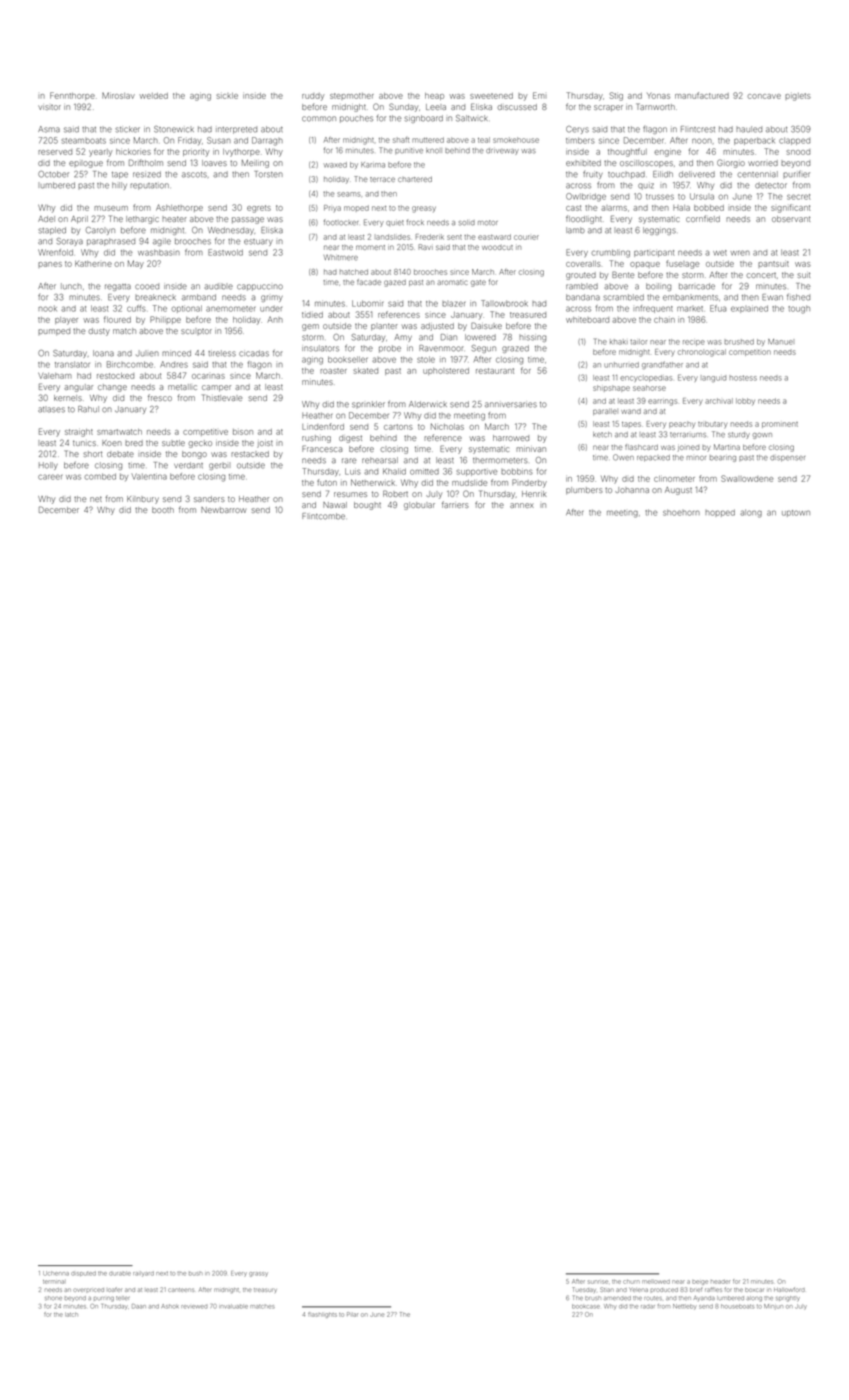  What do you see at coordinates (83, 1273) in the screenshot?
I see `disputed` at bounding box center [83, 1273].
